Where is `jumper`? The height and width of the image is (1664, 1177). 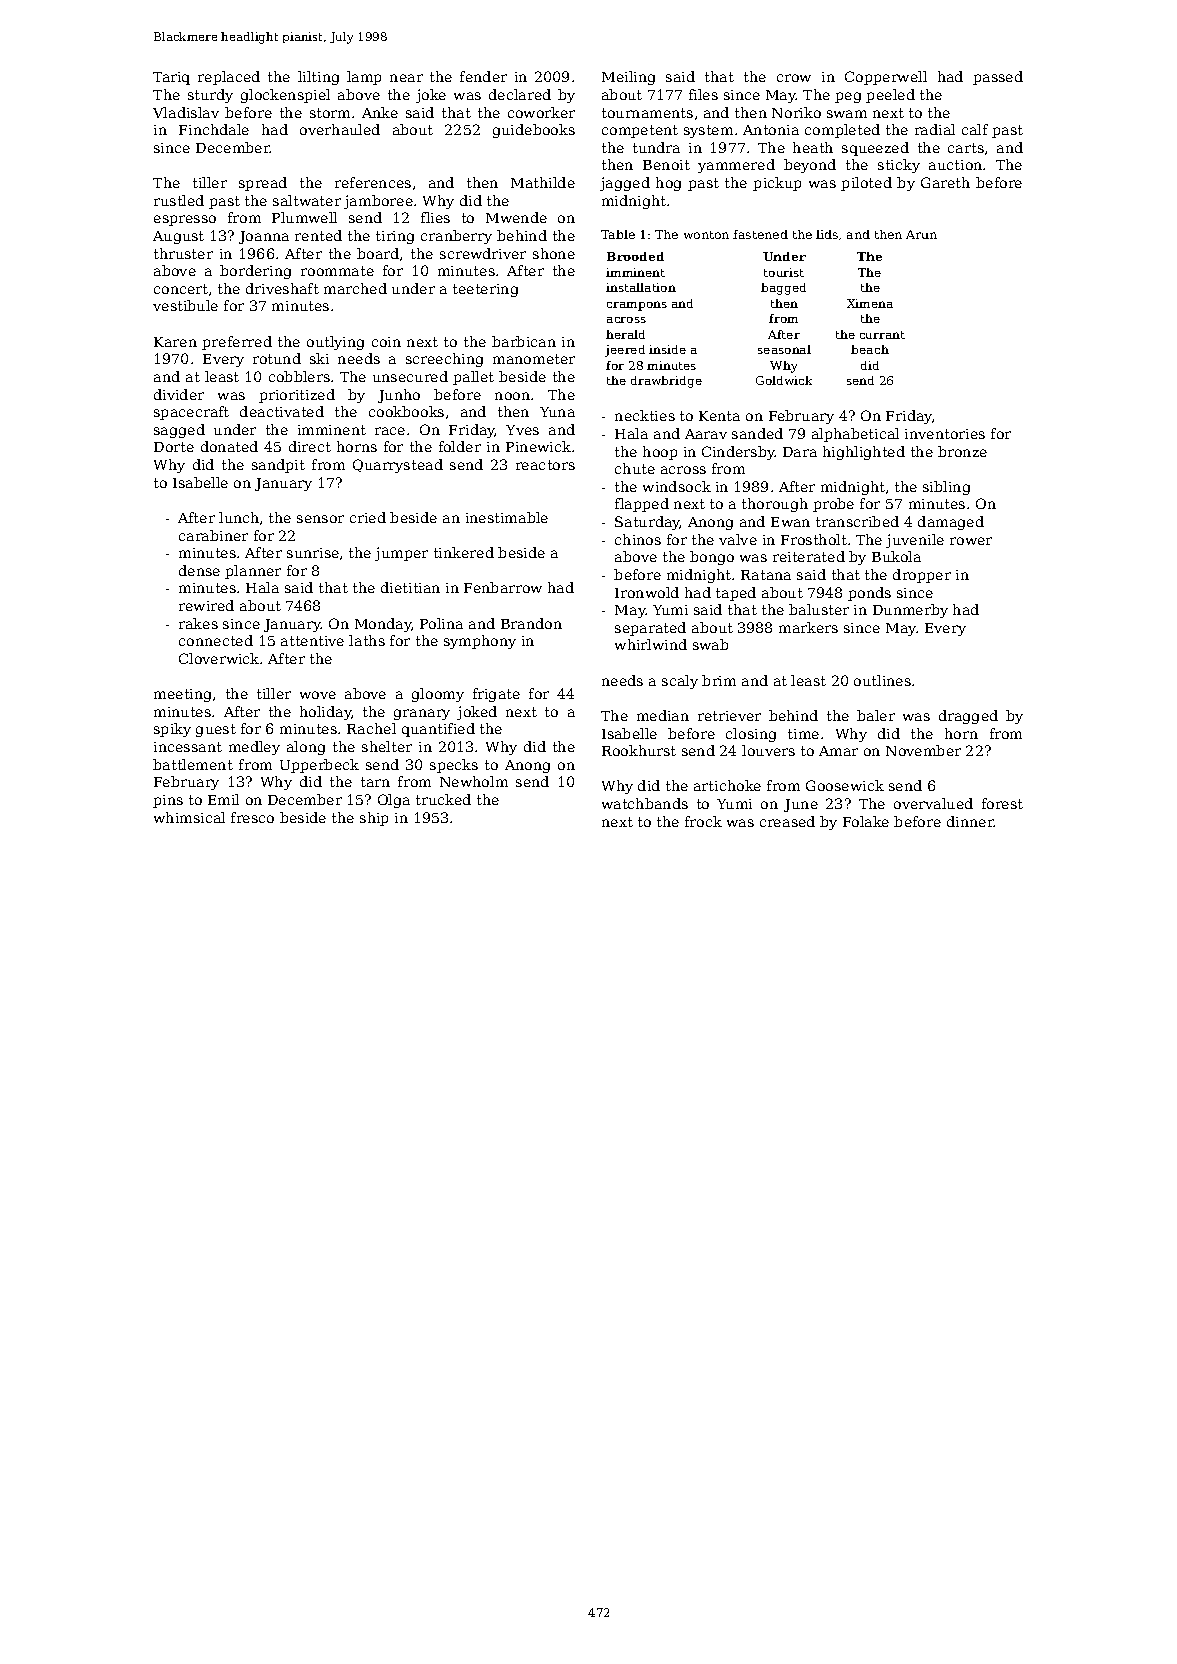 jumper is located at coordinates (401, 554).
